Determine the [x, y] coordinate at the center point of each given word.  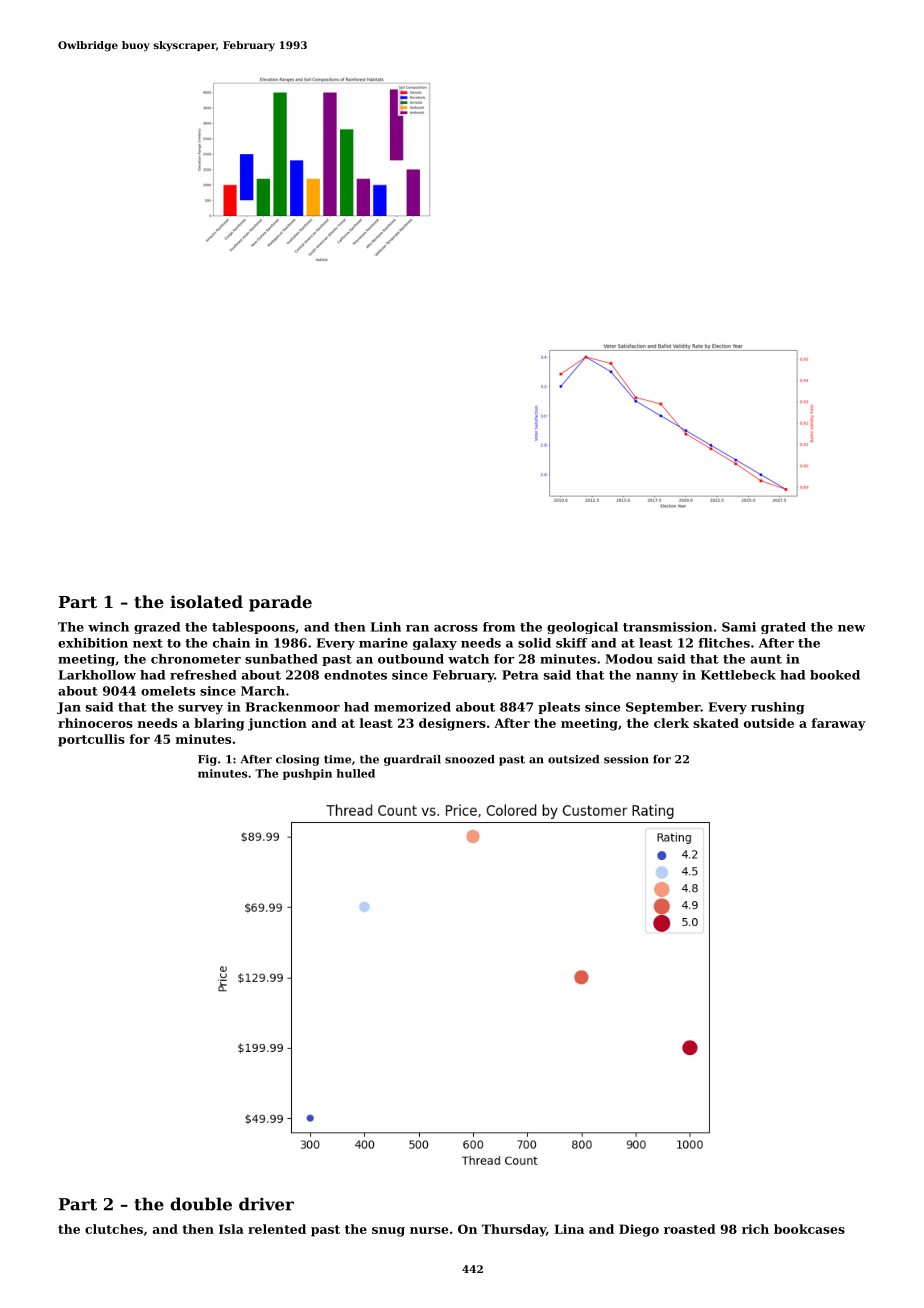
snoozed [470, 759]
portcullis [91, 740]
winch [108, 627]
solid [534, 643]
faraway [838, 724]
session [626, 759]
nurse [429, 1230]
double [201, 1204]
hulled [355, 773]
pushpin [307, 774]
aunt [766, 659]
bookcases [809, 1229]
